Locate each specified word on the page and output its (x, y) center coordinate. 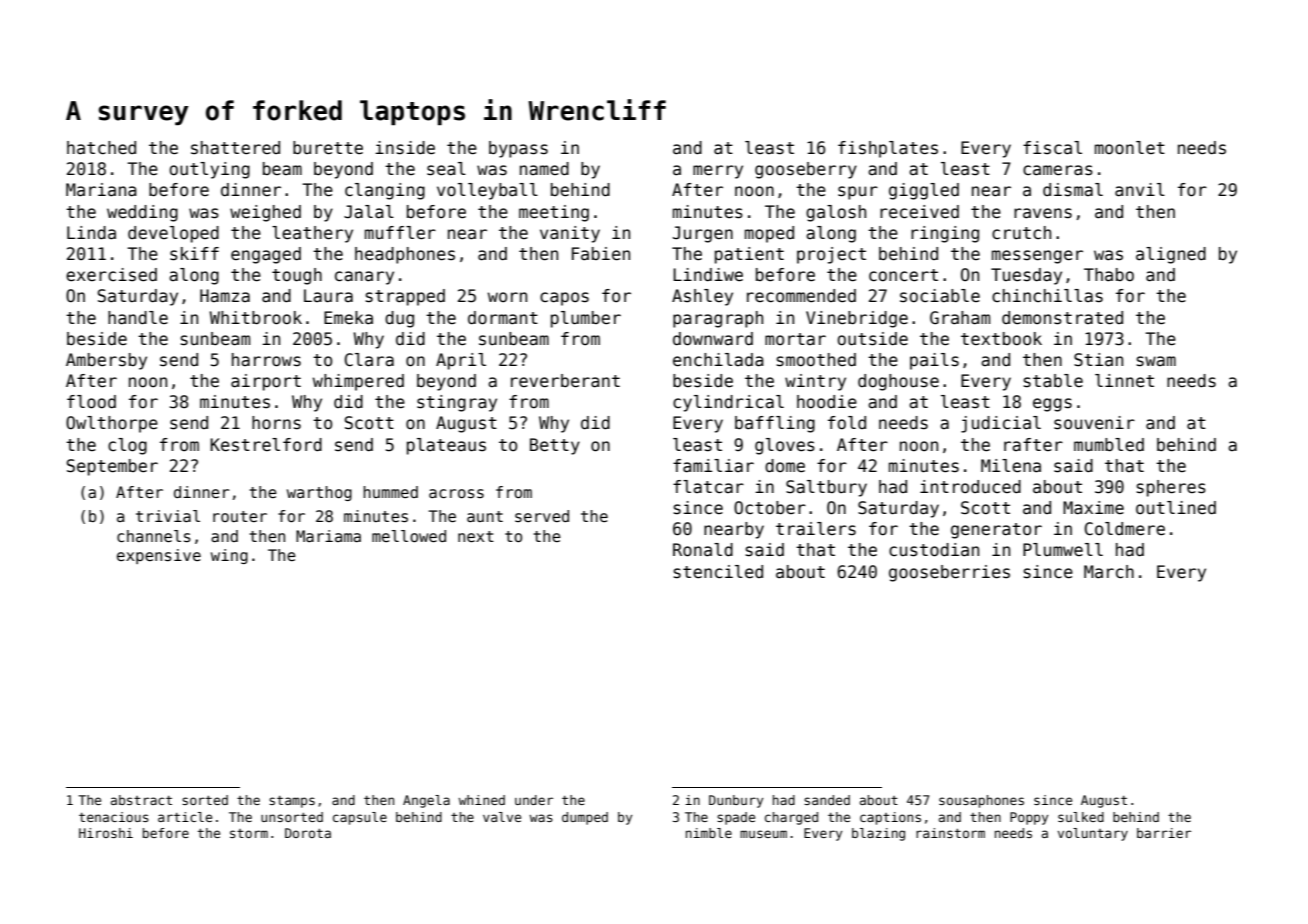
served (542, 516)
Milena (1011, 466)
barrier (1164, 833)
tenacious (114, 817)
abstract (141, 800)
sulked (1081, 817)
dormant (503, 318)
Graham (960, 318)
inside (405, 148)
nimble (709, 833)
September (112, 467)
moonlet (1130, 148)
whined (481, 800)
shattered (235, 148)
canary (364, 278)
